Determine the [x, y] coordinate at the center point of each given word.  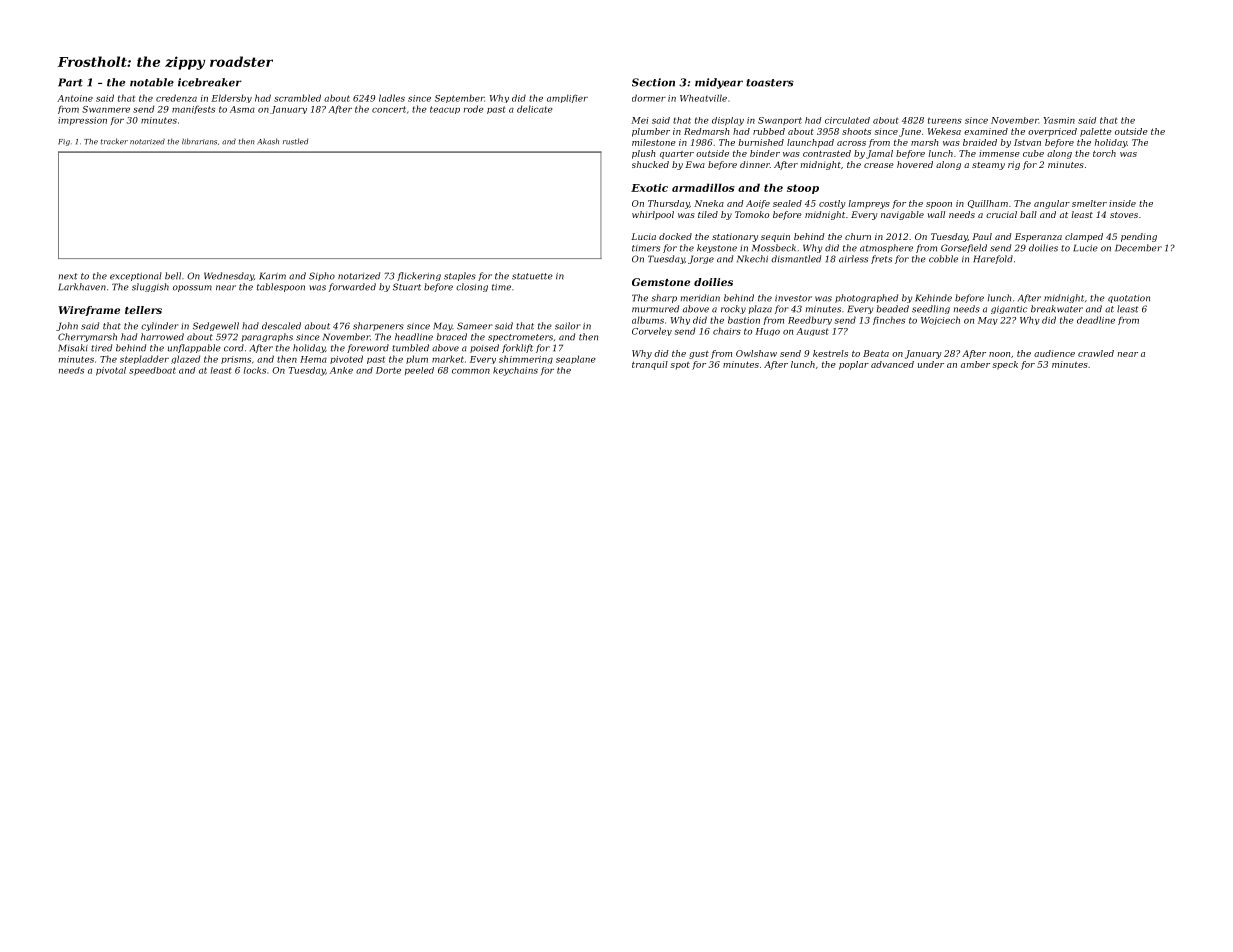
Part [70, 82]
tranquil [650, 365]
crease [879, 165]
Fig [64, 142]
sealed [787, 203]
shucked [650, 164]
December [1138, 248]
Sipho [322, 276]
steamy [988, 166]
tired [101, 348]
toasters [770, 83]
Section [653, 82]
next [68, 276]
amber [975, 364]
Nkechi [752, 259]
